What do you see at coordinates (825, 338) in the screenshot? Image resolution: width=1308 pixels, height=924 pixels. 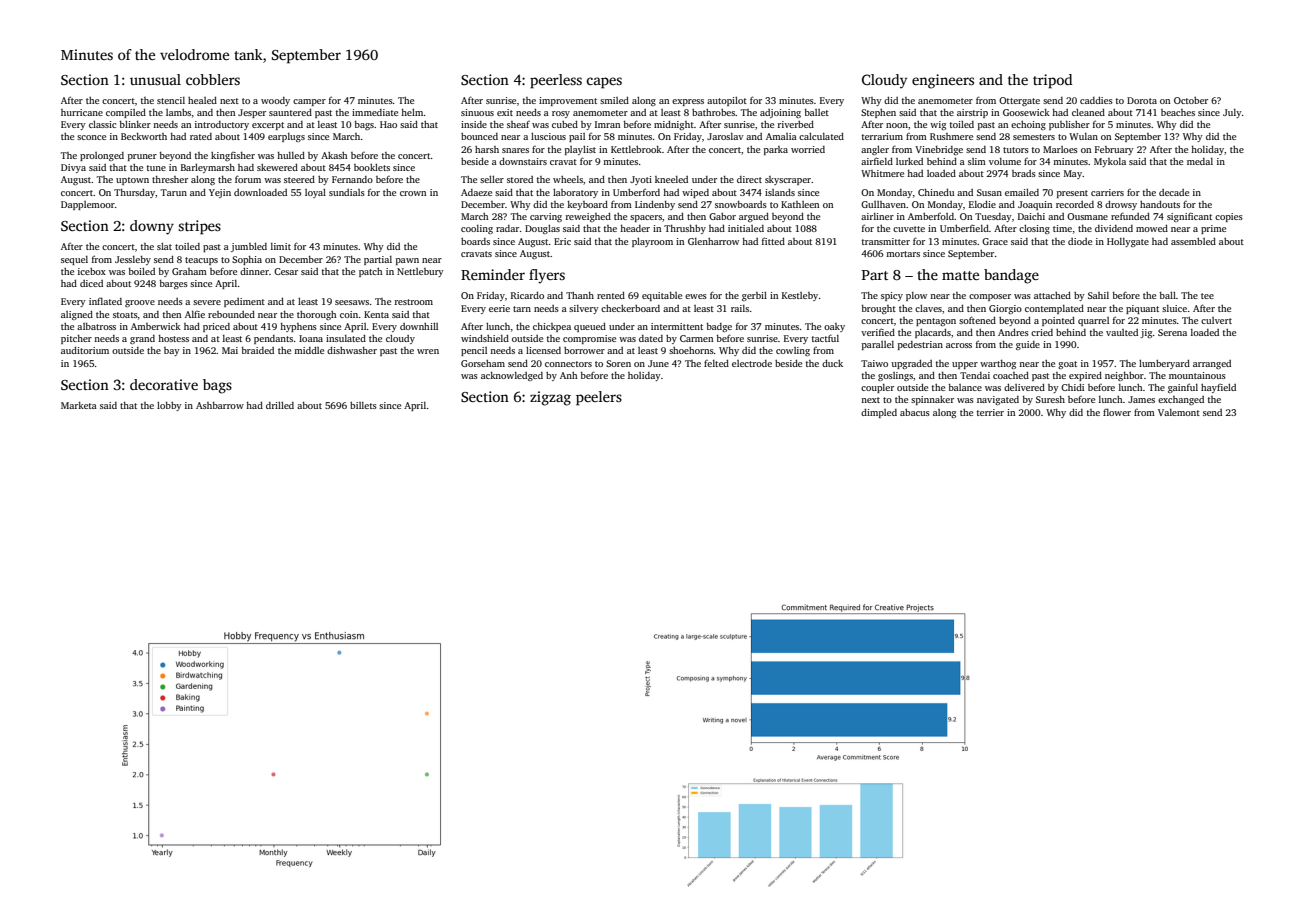 I see `tactful` at bounding box center [825, 338].
